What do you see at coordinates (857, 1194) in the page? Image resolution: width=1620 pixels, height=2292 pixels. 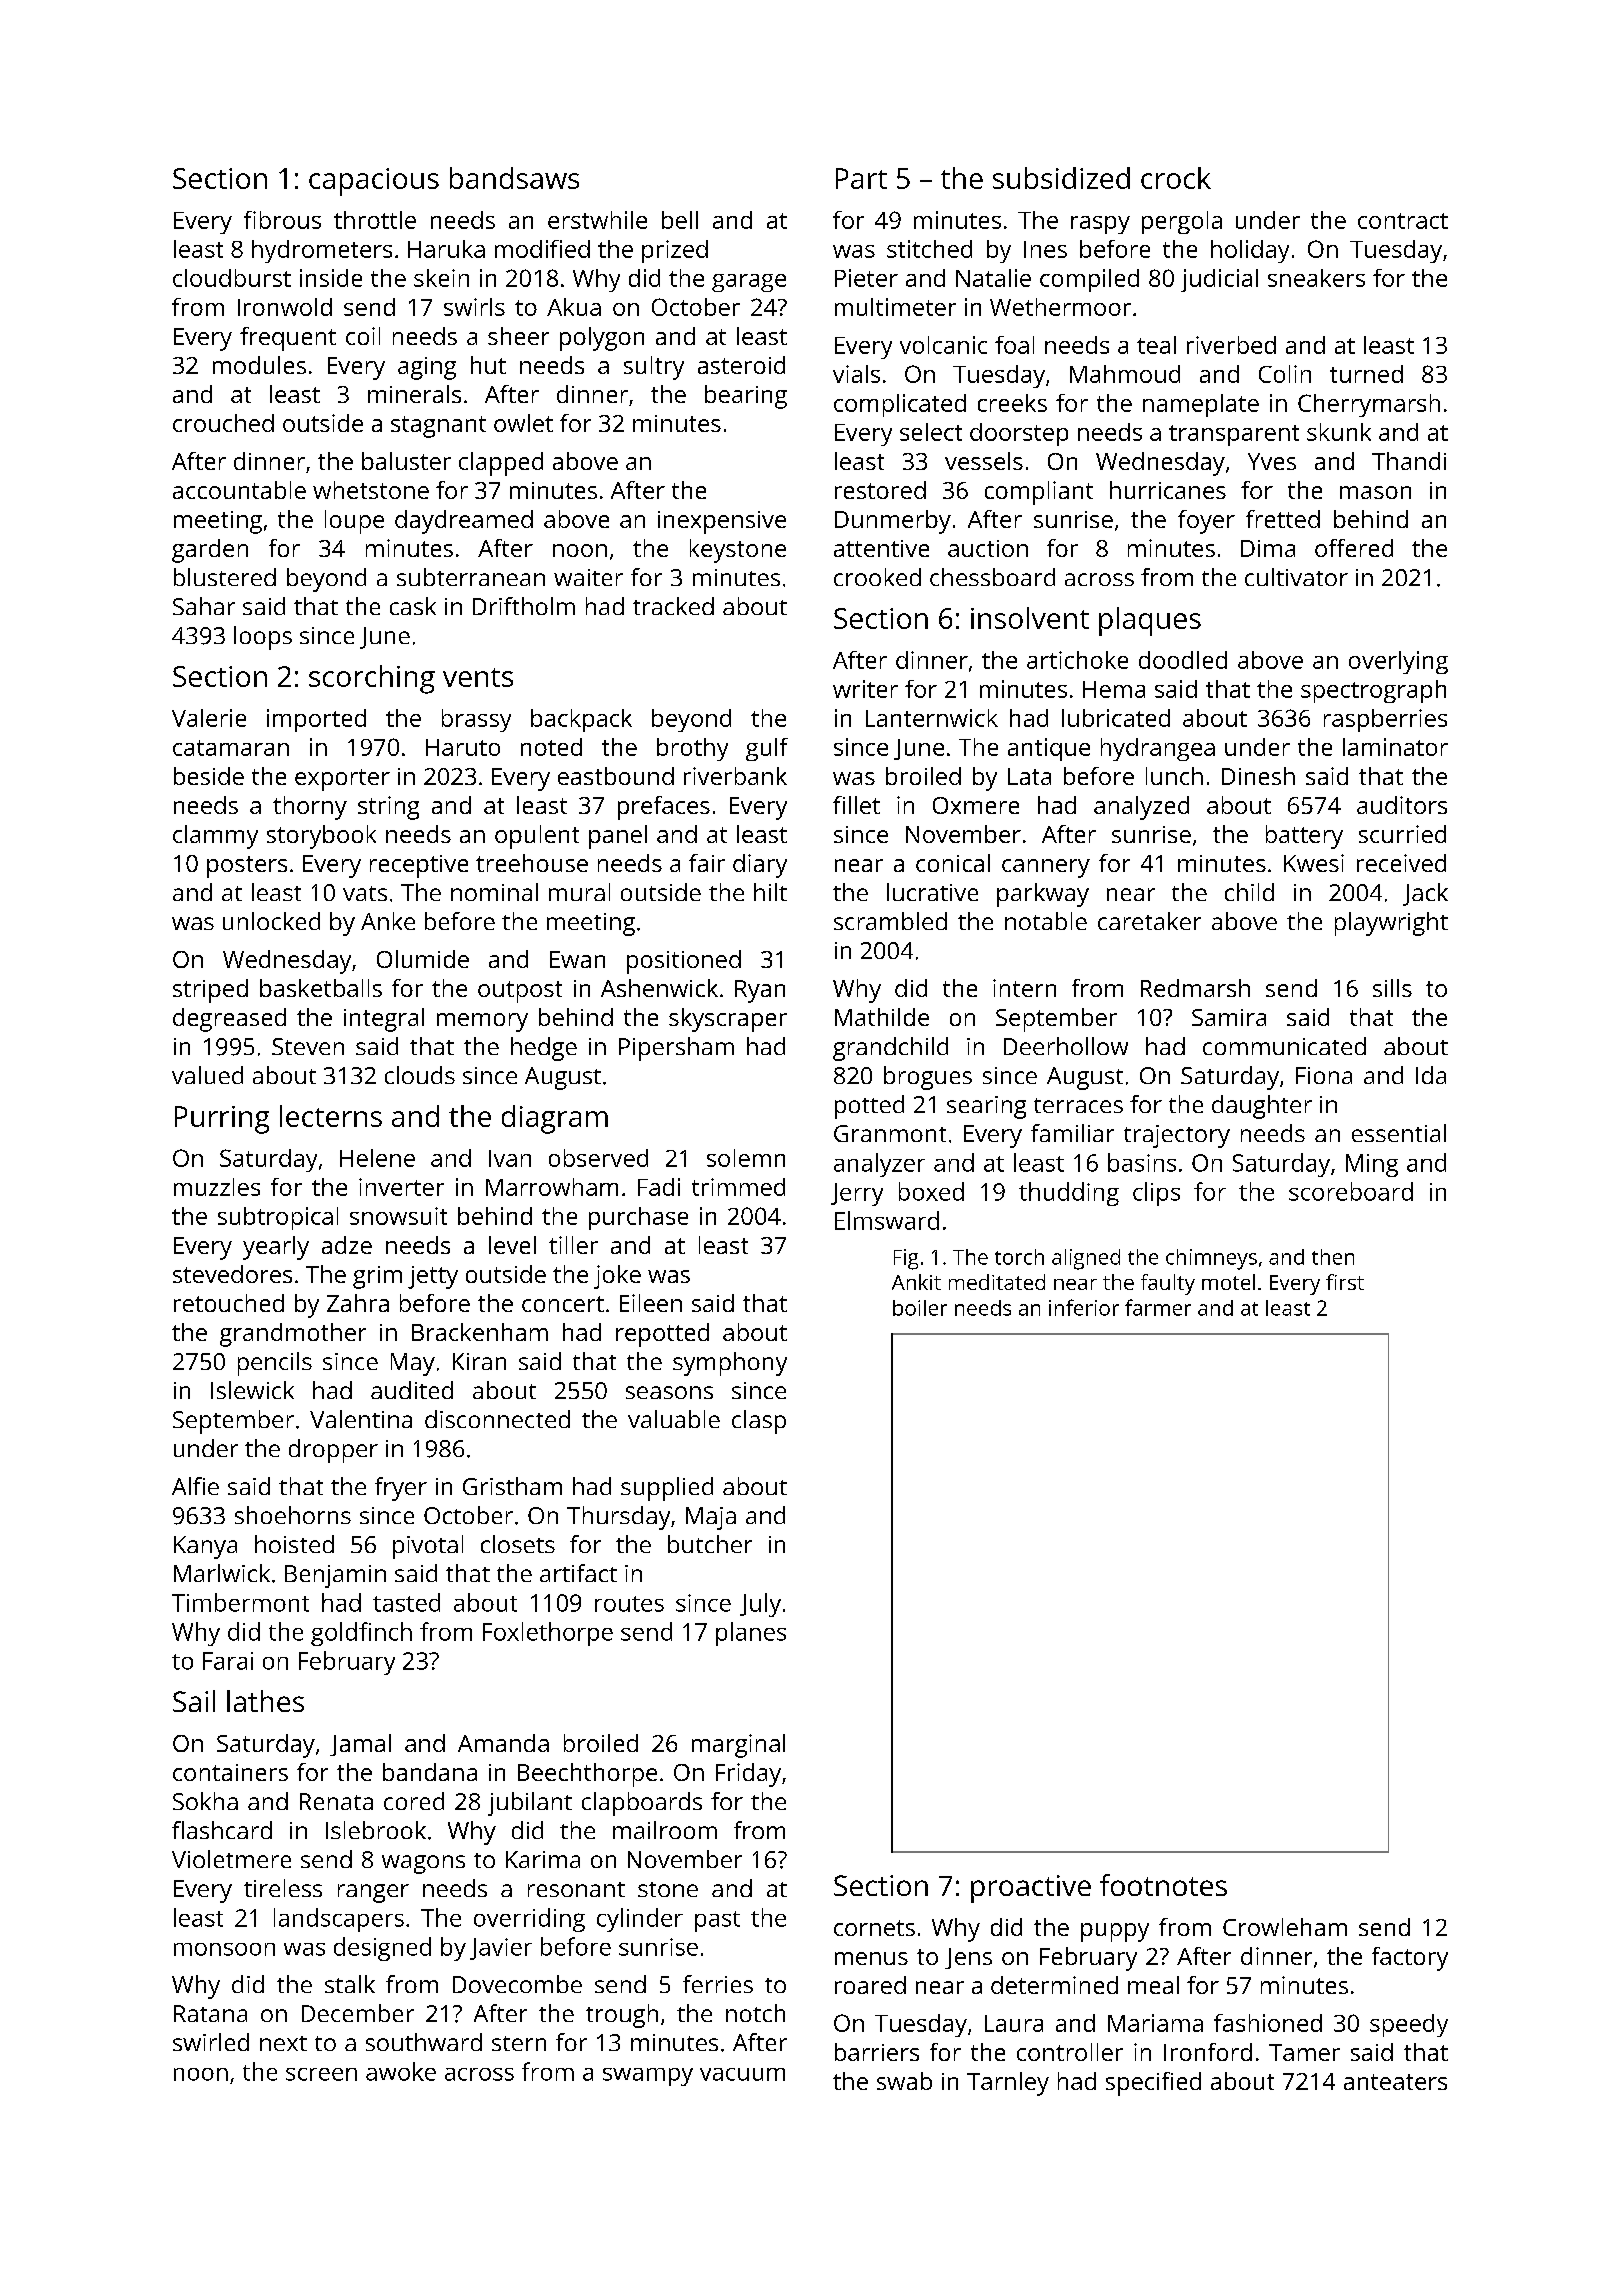 I see `Jerry` at bounding box center [857, 1194].
